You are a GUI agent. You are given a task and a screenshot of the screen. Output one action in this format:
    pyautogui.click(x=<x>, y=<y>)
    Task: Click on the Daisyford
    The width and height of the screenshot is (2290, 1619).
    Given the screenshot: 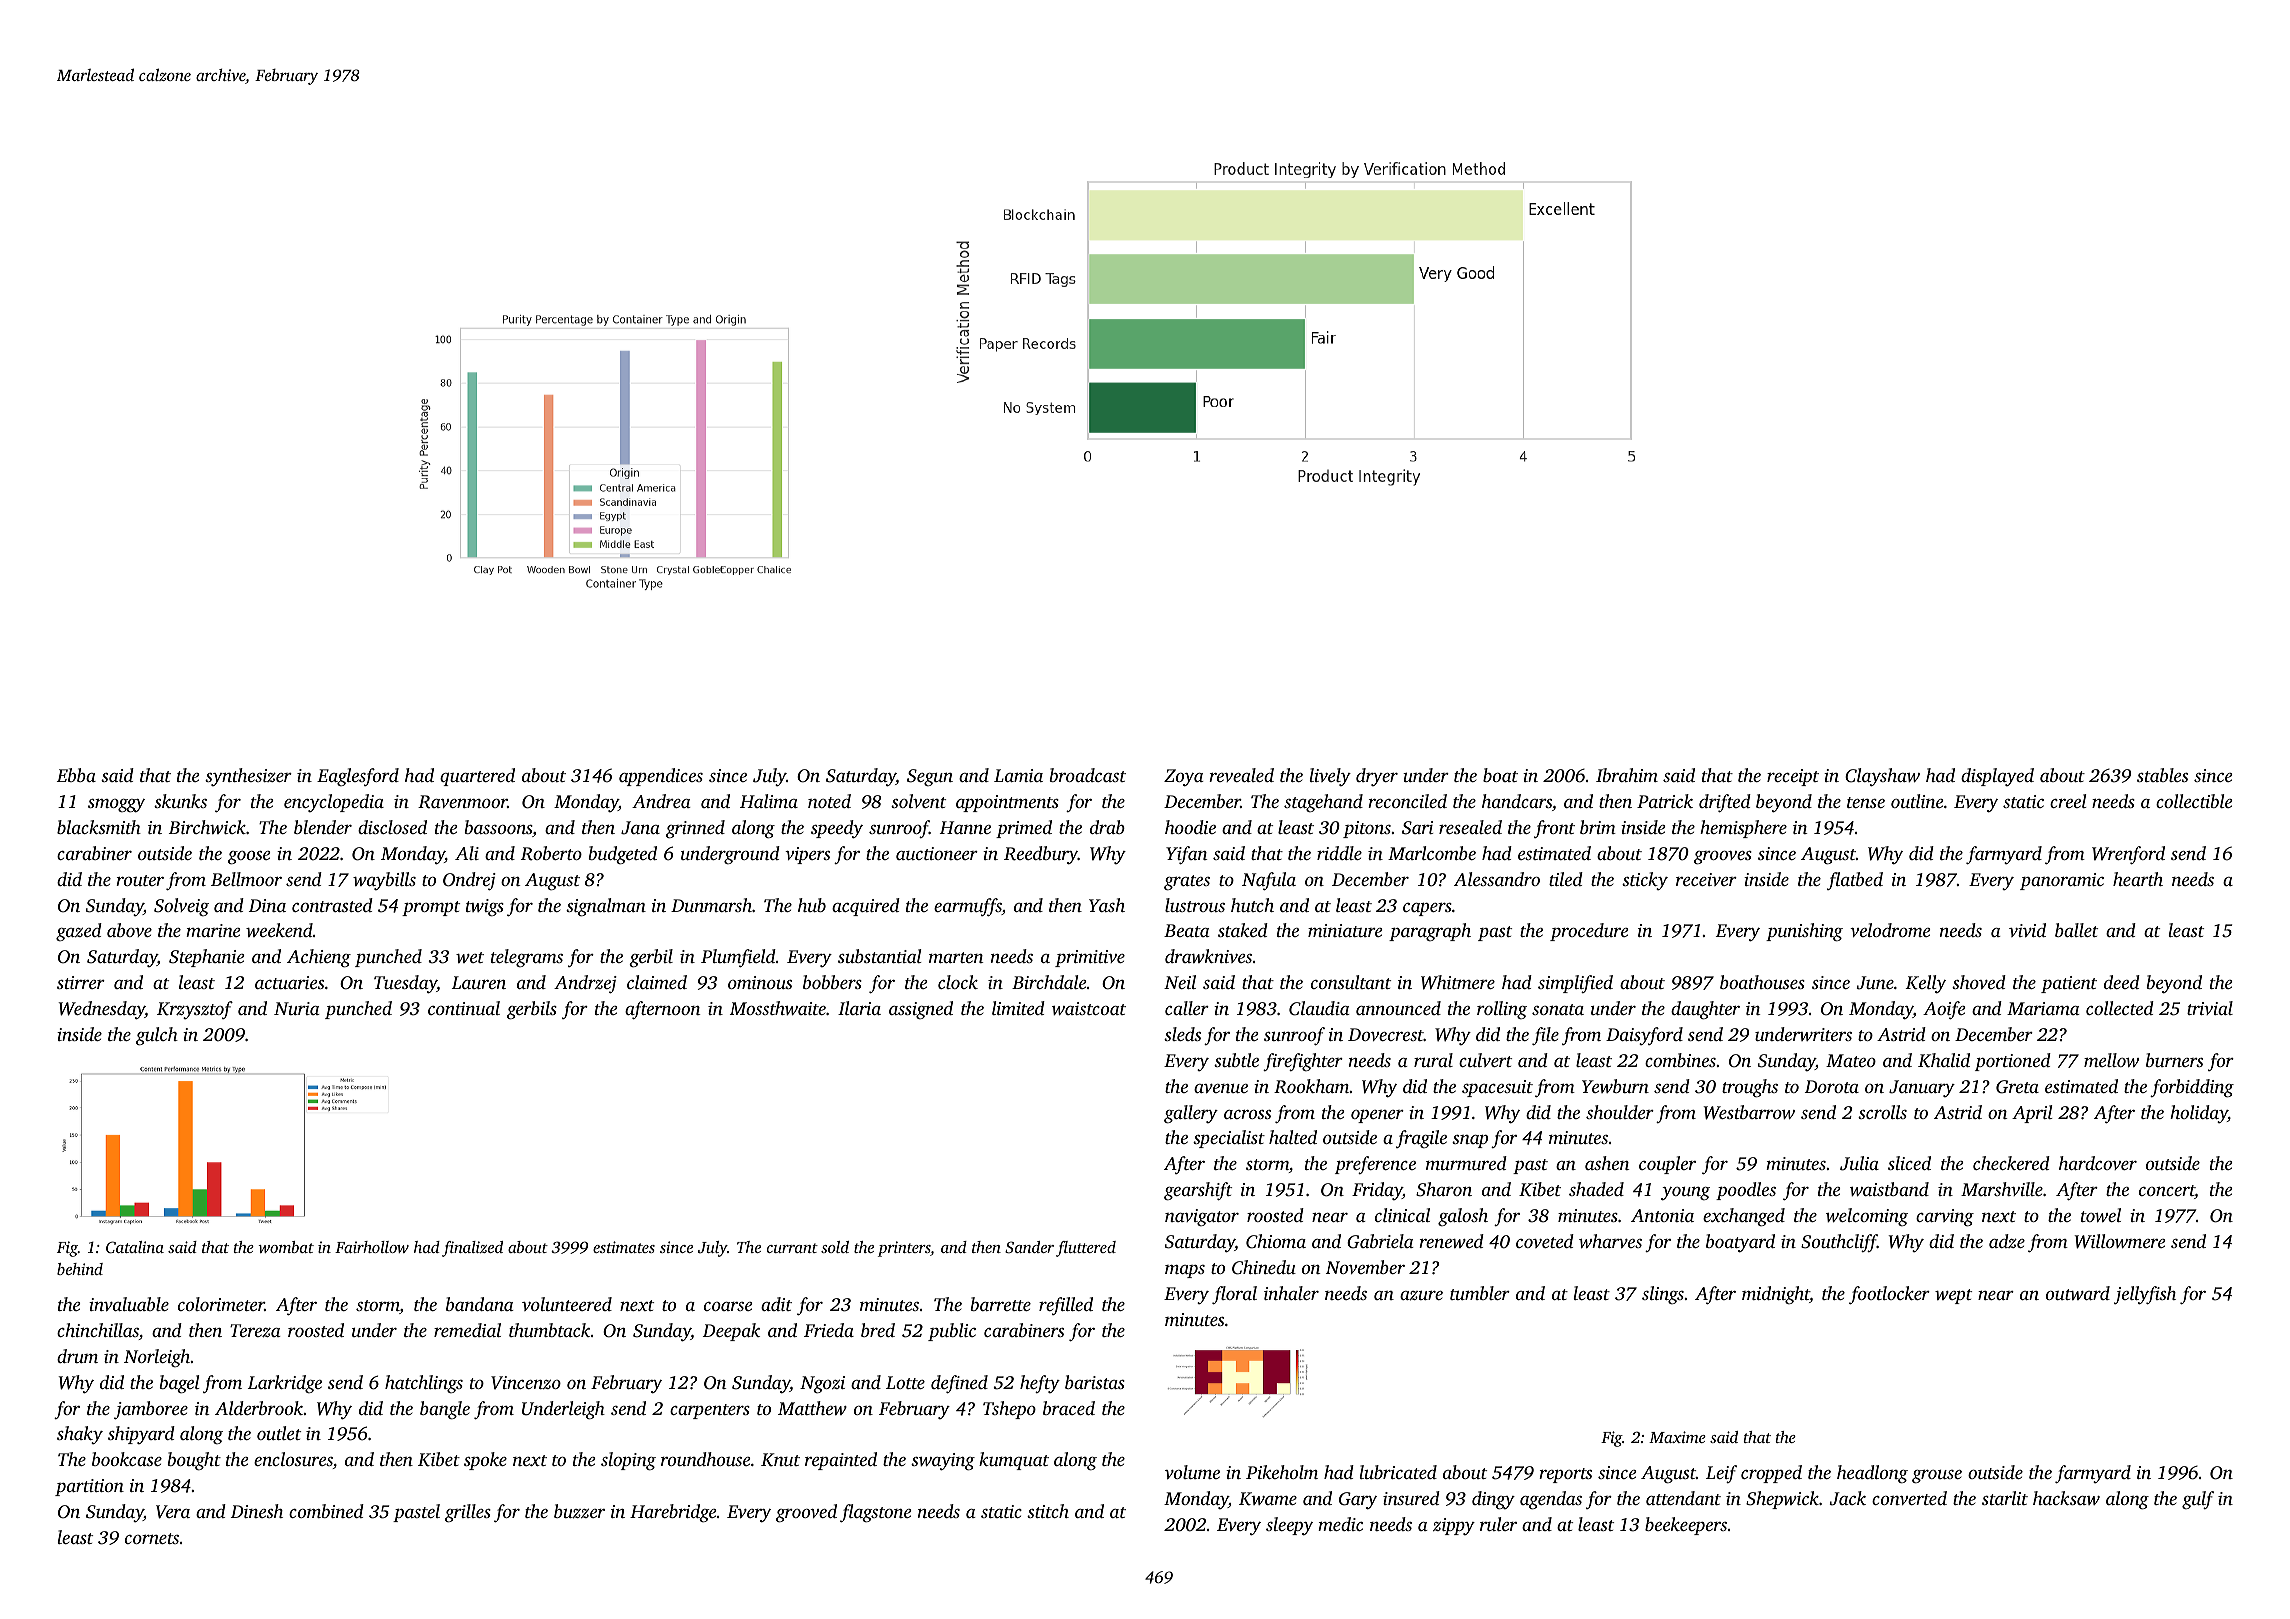 What is the action you would take?
    pyautogui.click(x=1644, y=1036)
